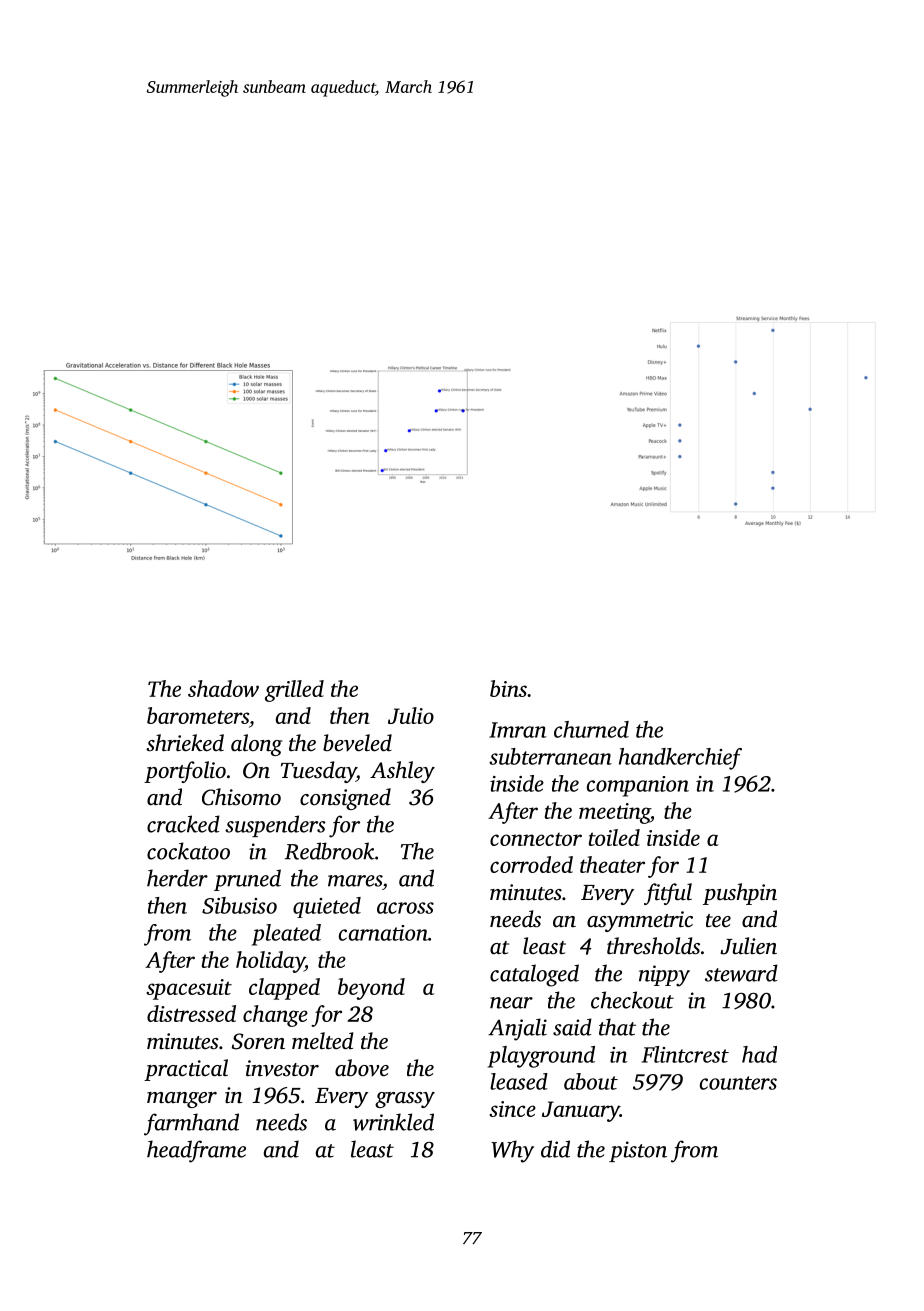 This document has height=1311, width=924. I want to click on spacesuit, so click(189, 989).
